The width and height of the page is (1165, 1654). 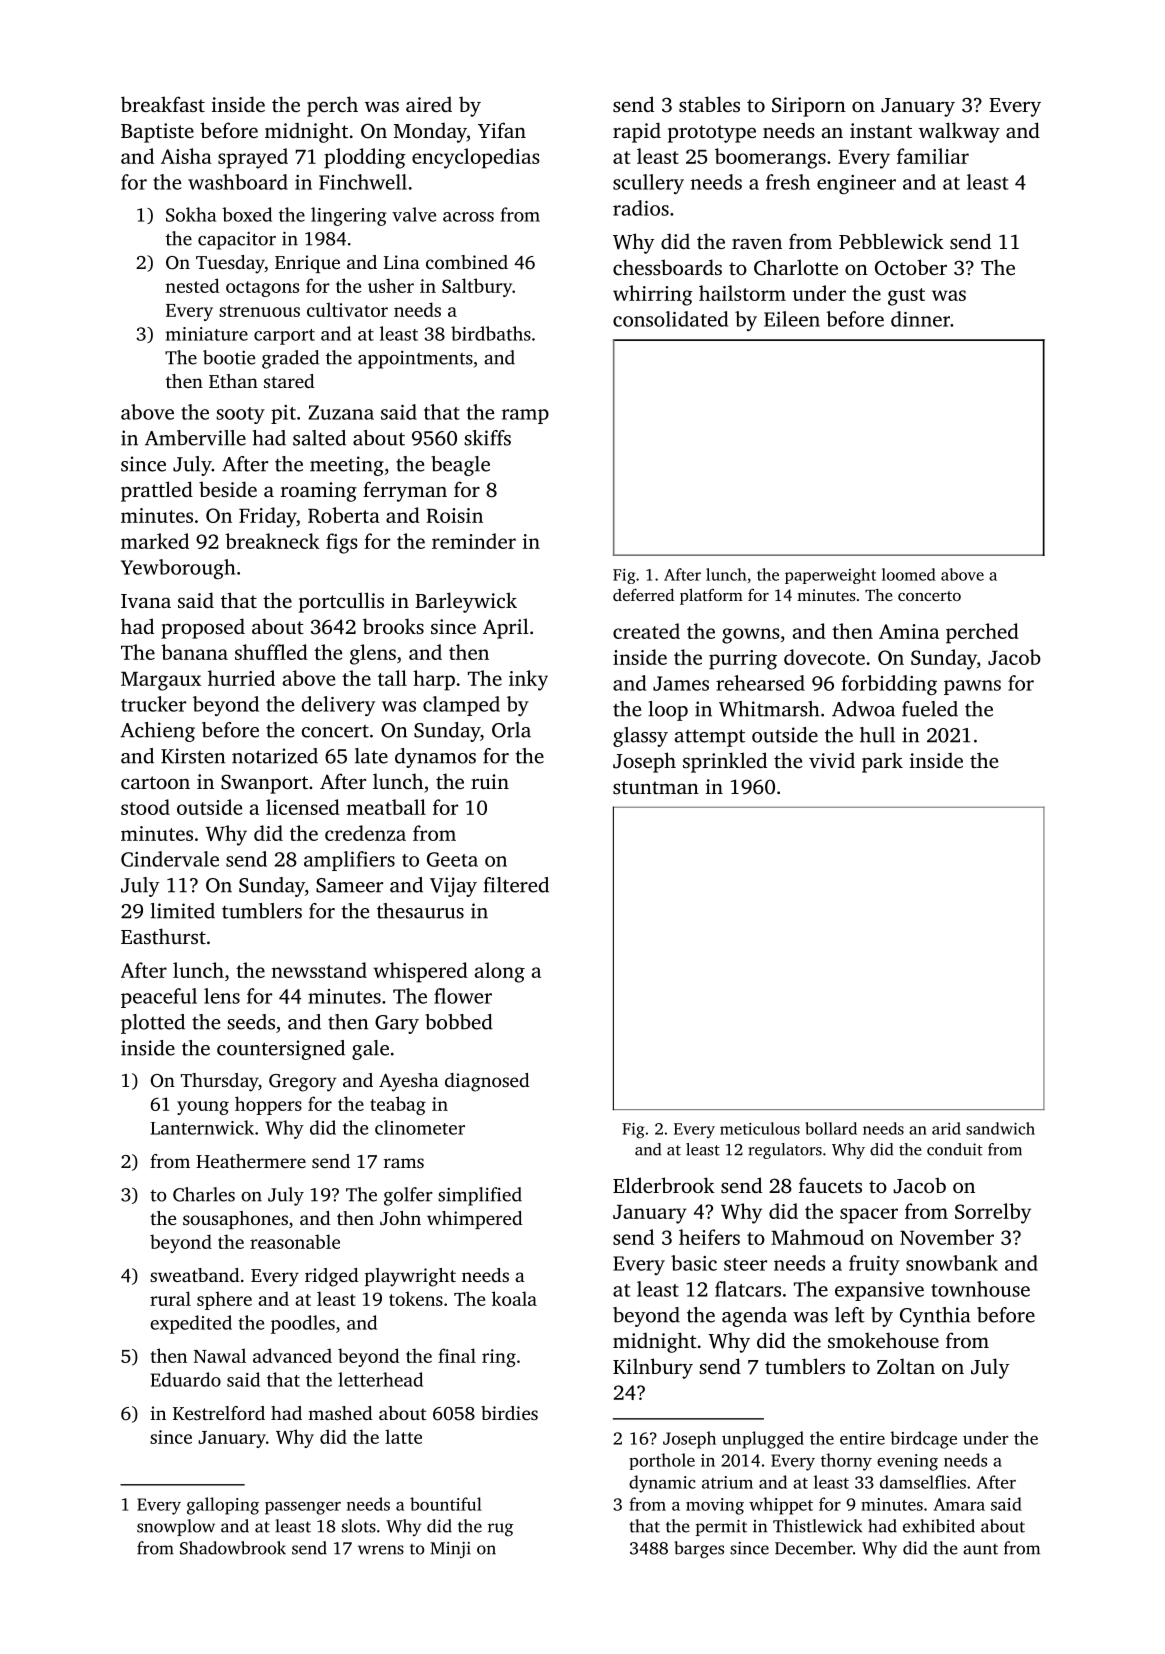 I want to click on seeds, so click(x=251, y=1022).
